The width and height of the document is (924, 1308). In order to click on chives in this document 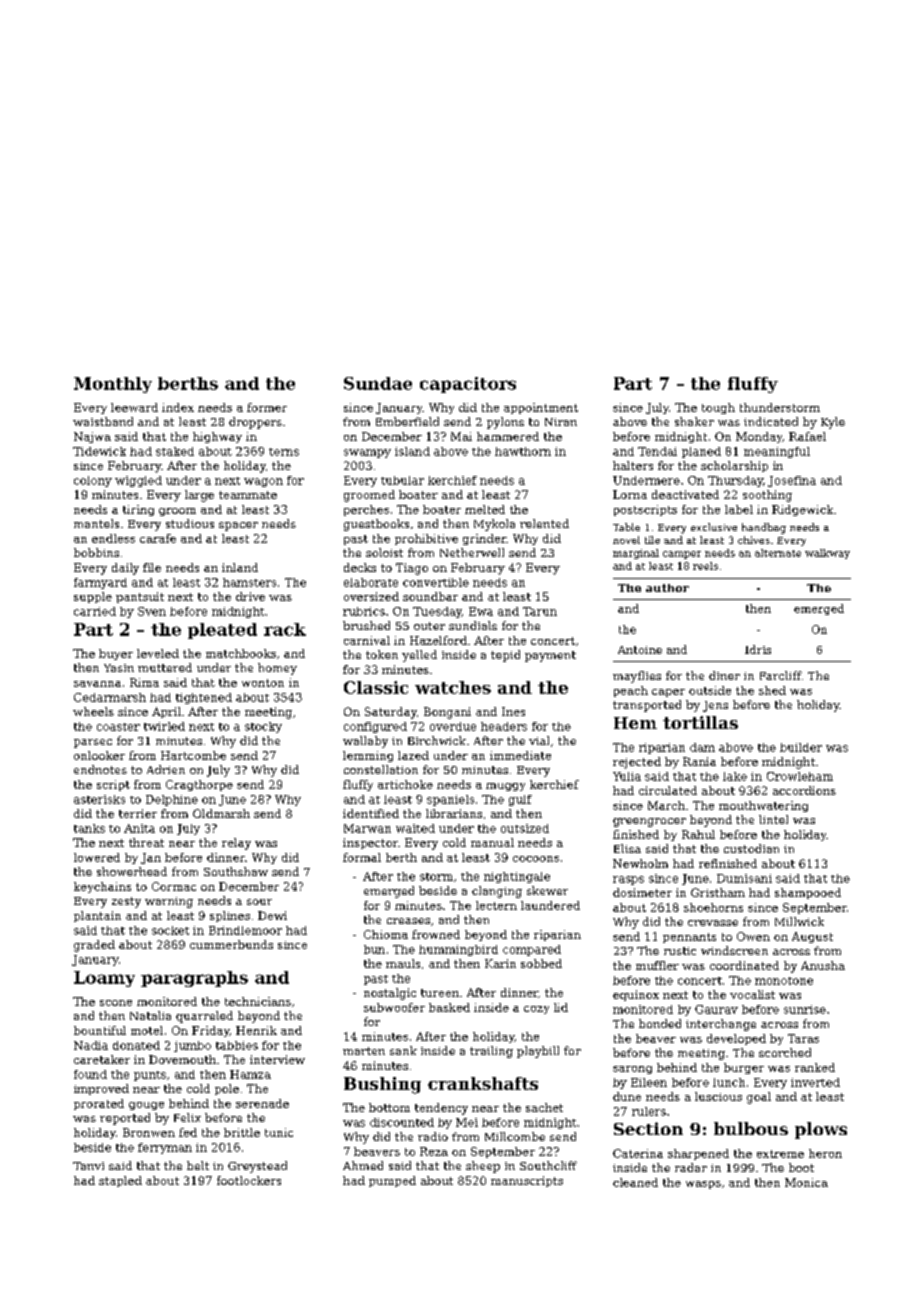, I will do `click(754, 540)`.
